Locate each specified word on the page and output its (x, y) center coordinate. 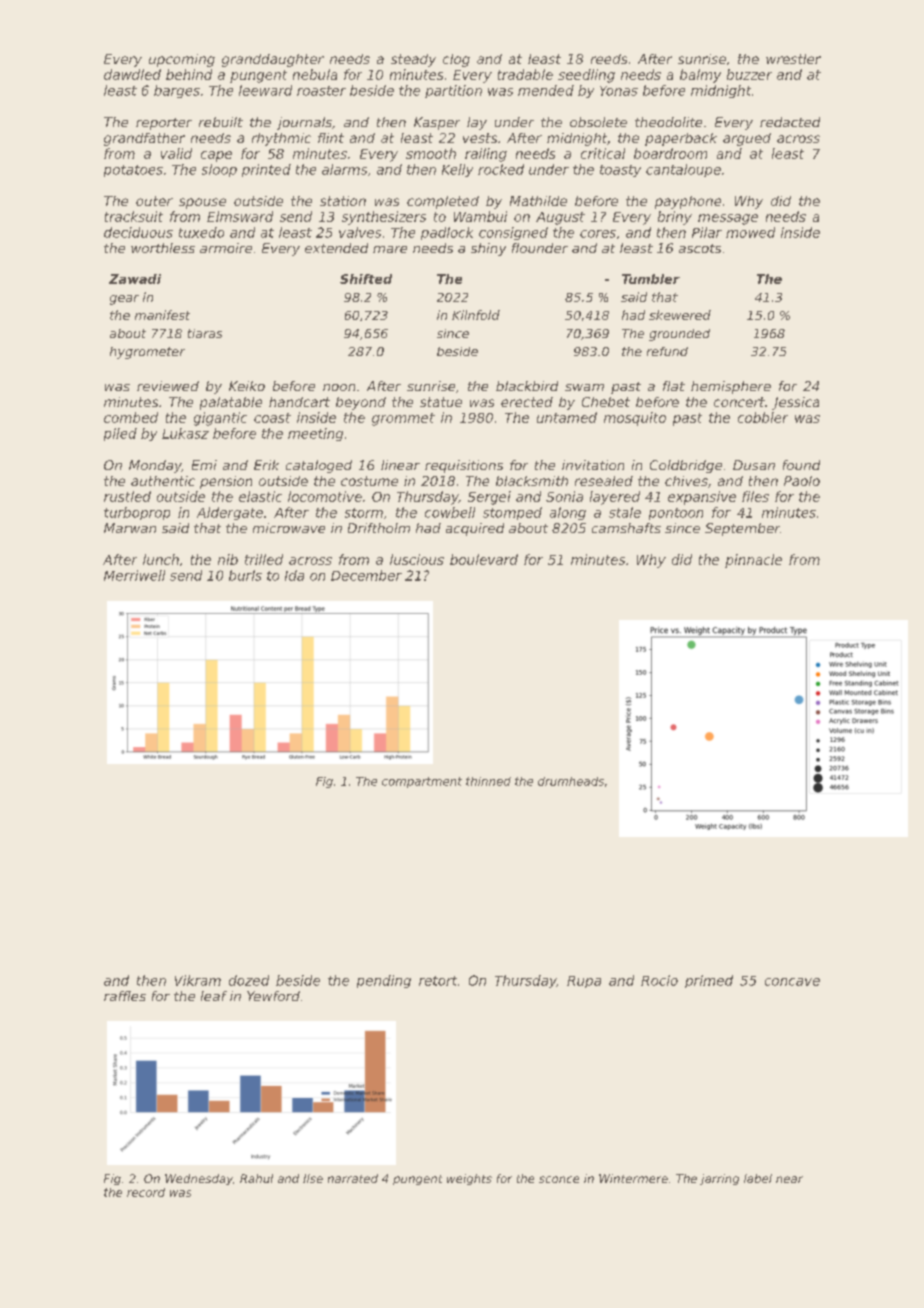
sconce (559, 1179)
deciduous (138, 232)
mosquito (635, 419)
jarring (719, 1179)
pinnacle (753, 561)
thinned (488, 781)
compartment (422, 782)
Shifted (366, 279)
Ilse (313, 1178)
